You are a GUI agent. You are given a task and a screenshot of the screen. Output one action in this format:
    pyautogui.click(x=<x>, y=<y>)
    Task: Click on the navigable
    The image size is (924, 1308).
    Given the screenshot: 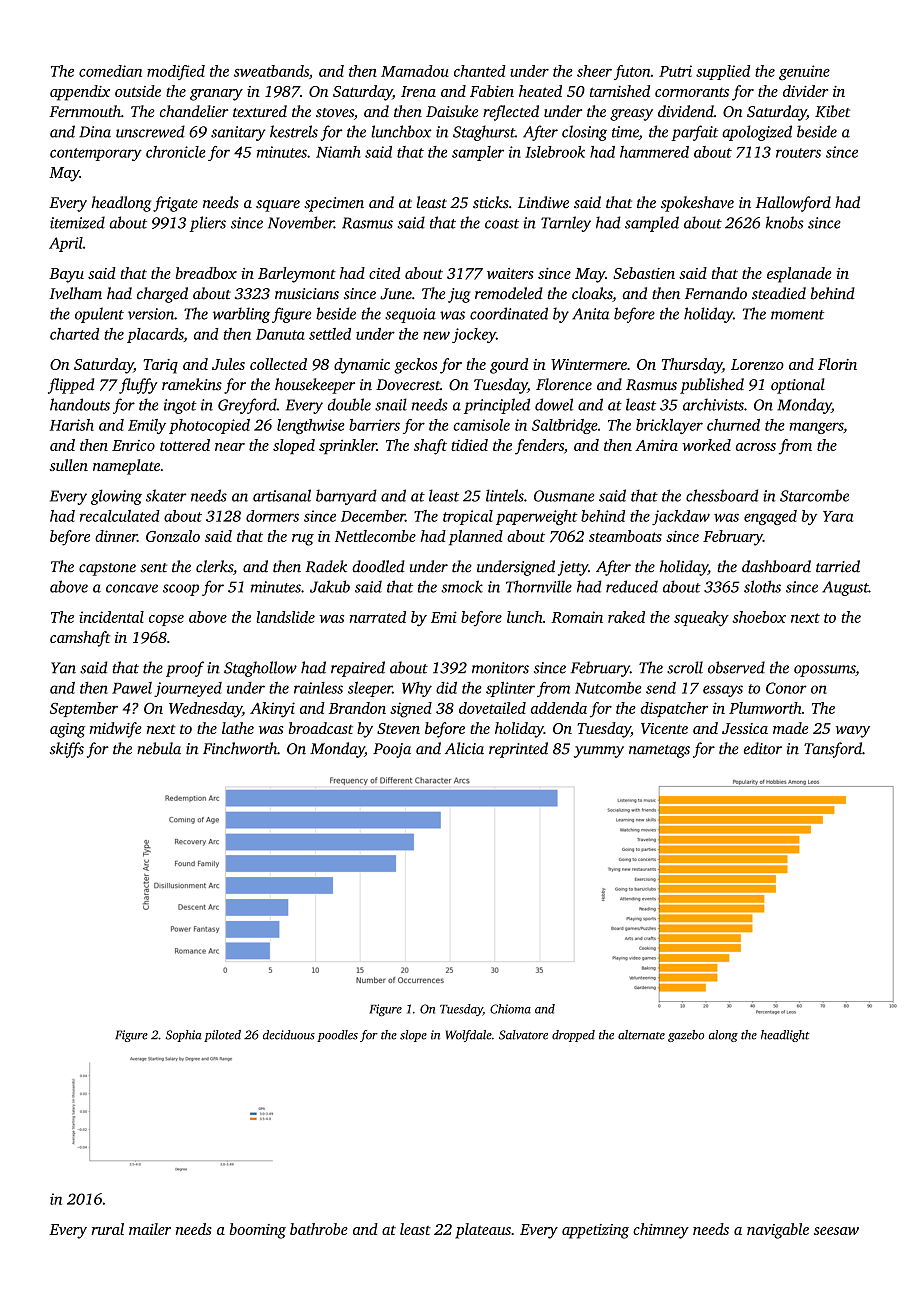 What is the action you would take?
    pyautogui.click(x=778, y=1231)
